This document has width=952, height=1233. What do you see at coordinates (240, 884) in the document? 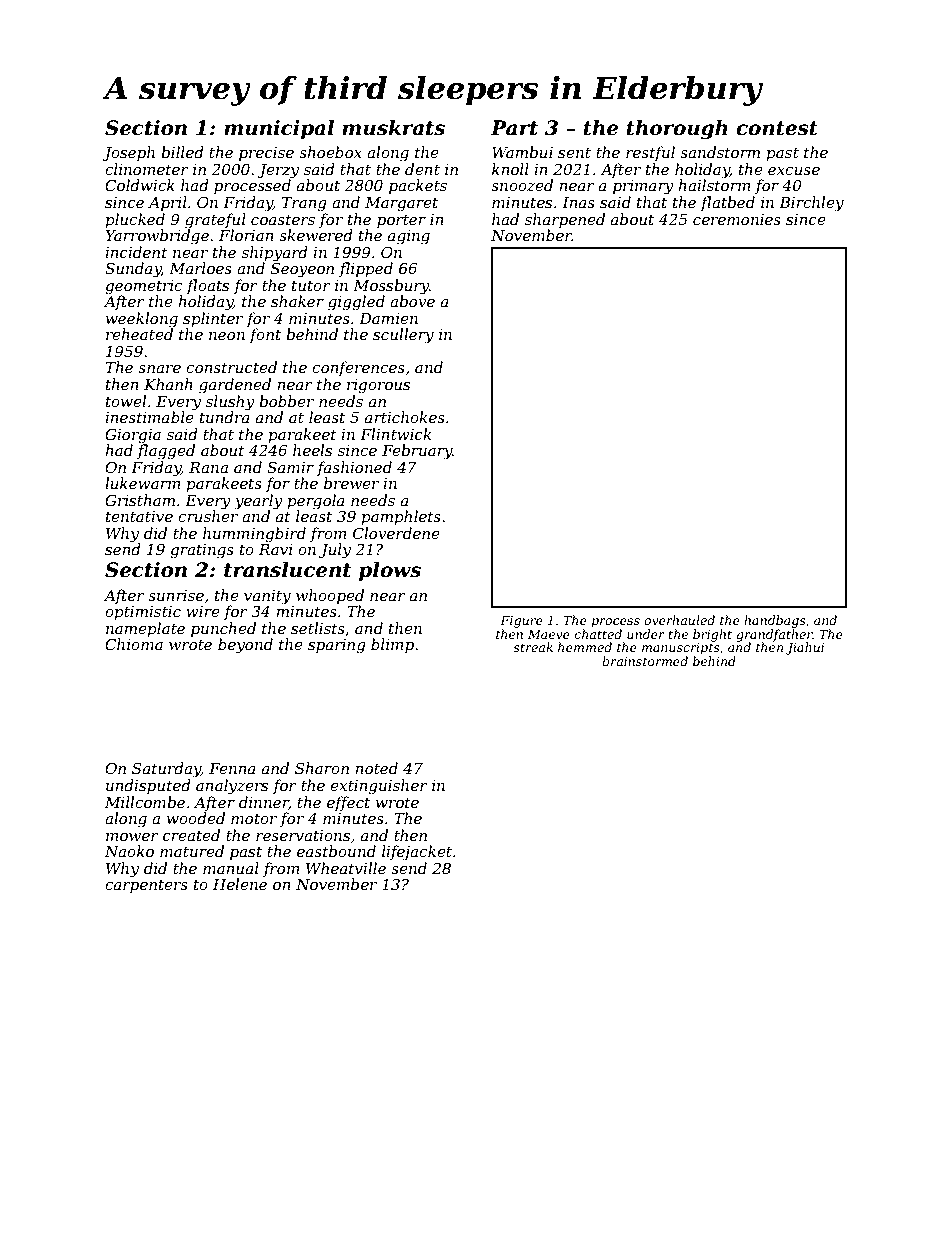
I see `Helene` at bounding box center [240, 884].
